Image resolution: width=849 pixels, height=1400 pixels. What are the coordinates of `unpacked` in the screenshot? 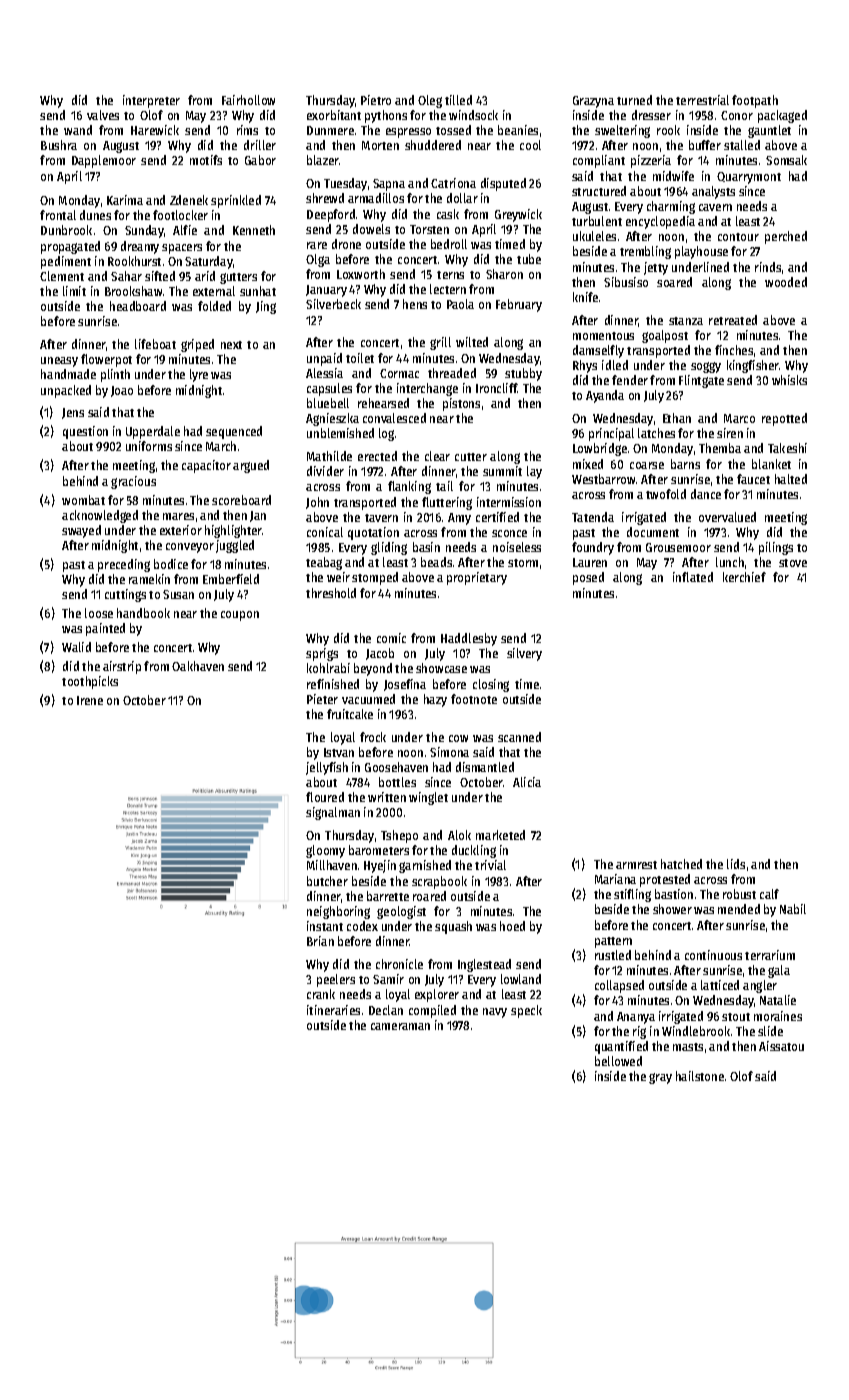 It's located at (66, 391).
